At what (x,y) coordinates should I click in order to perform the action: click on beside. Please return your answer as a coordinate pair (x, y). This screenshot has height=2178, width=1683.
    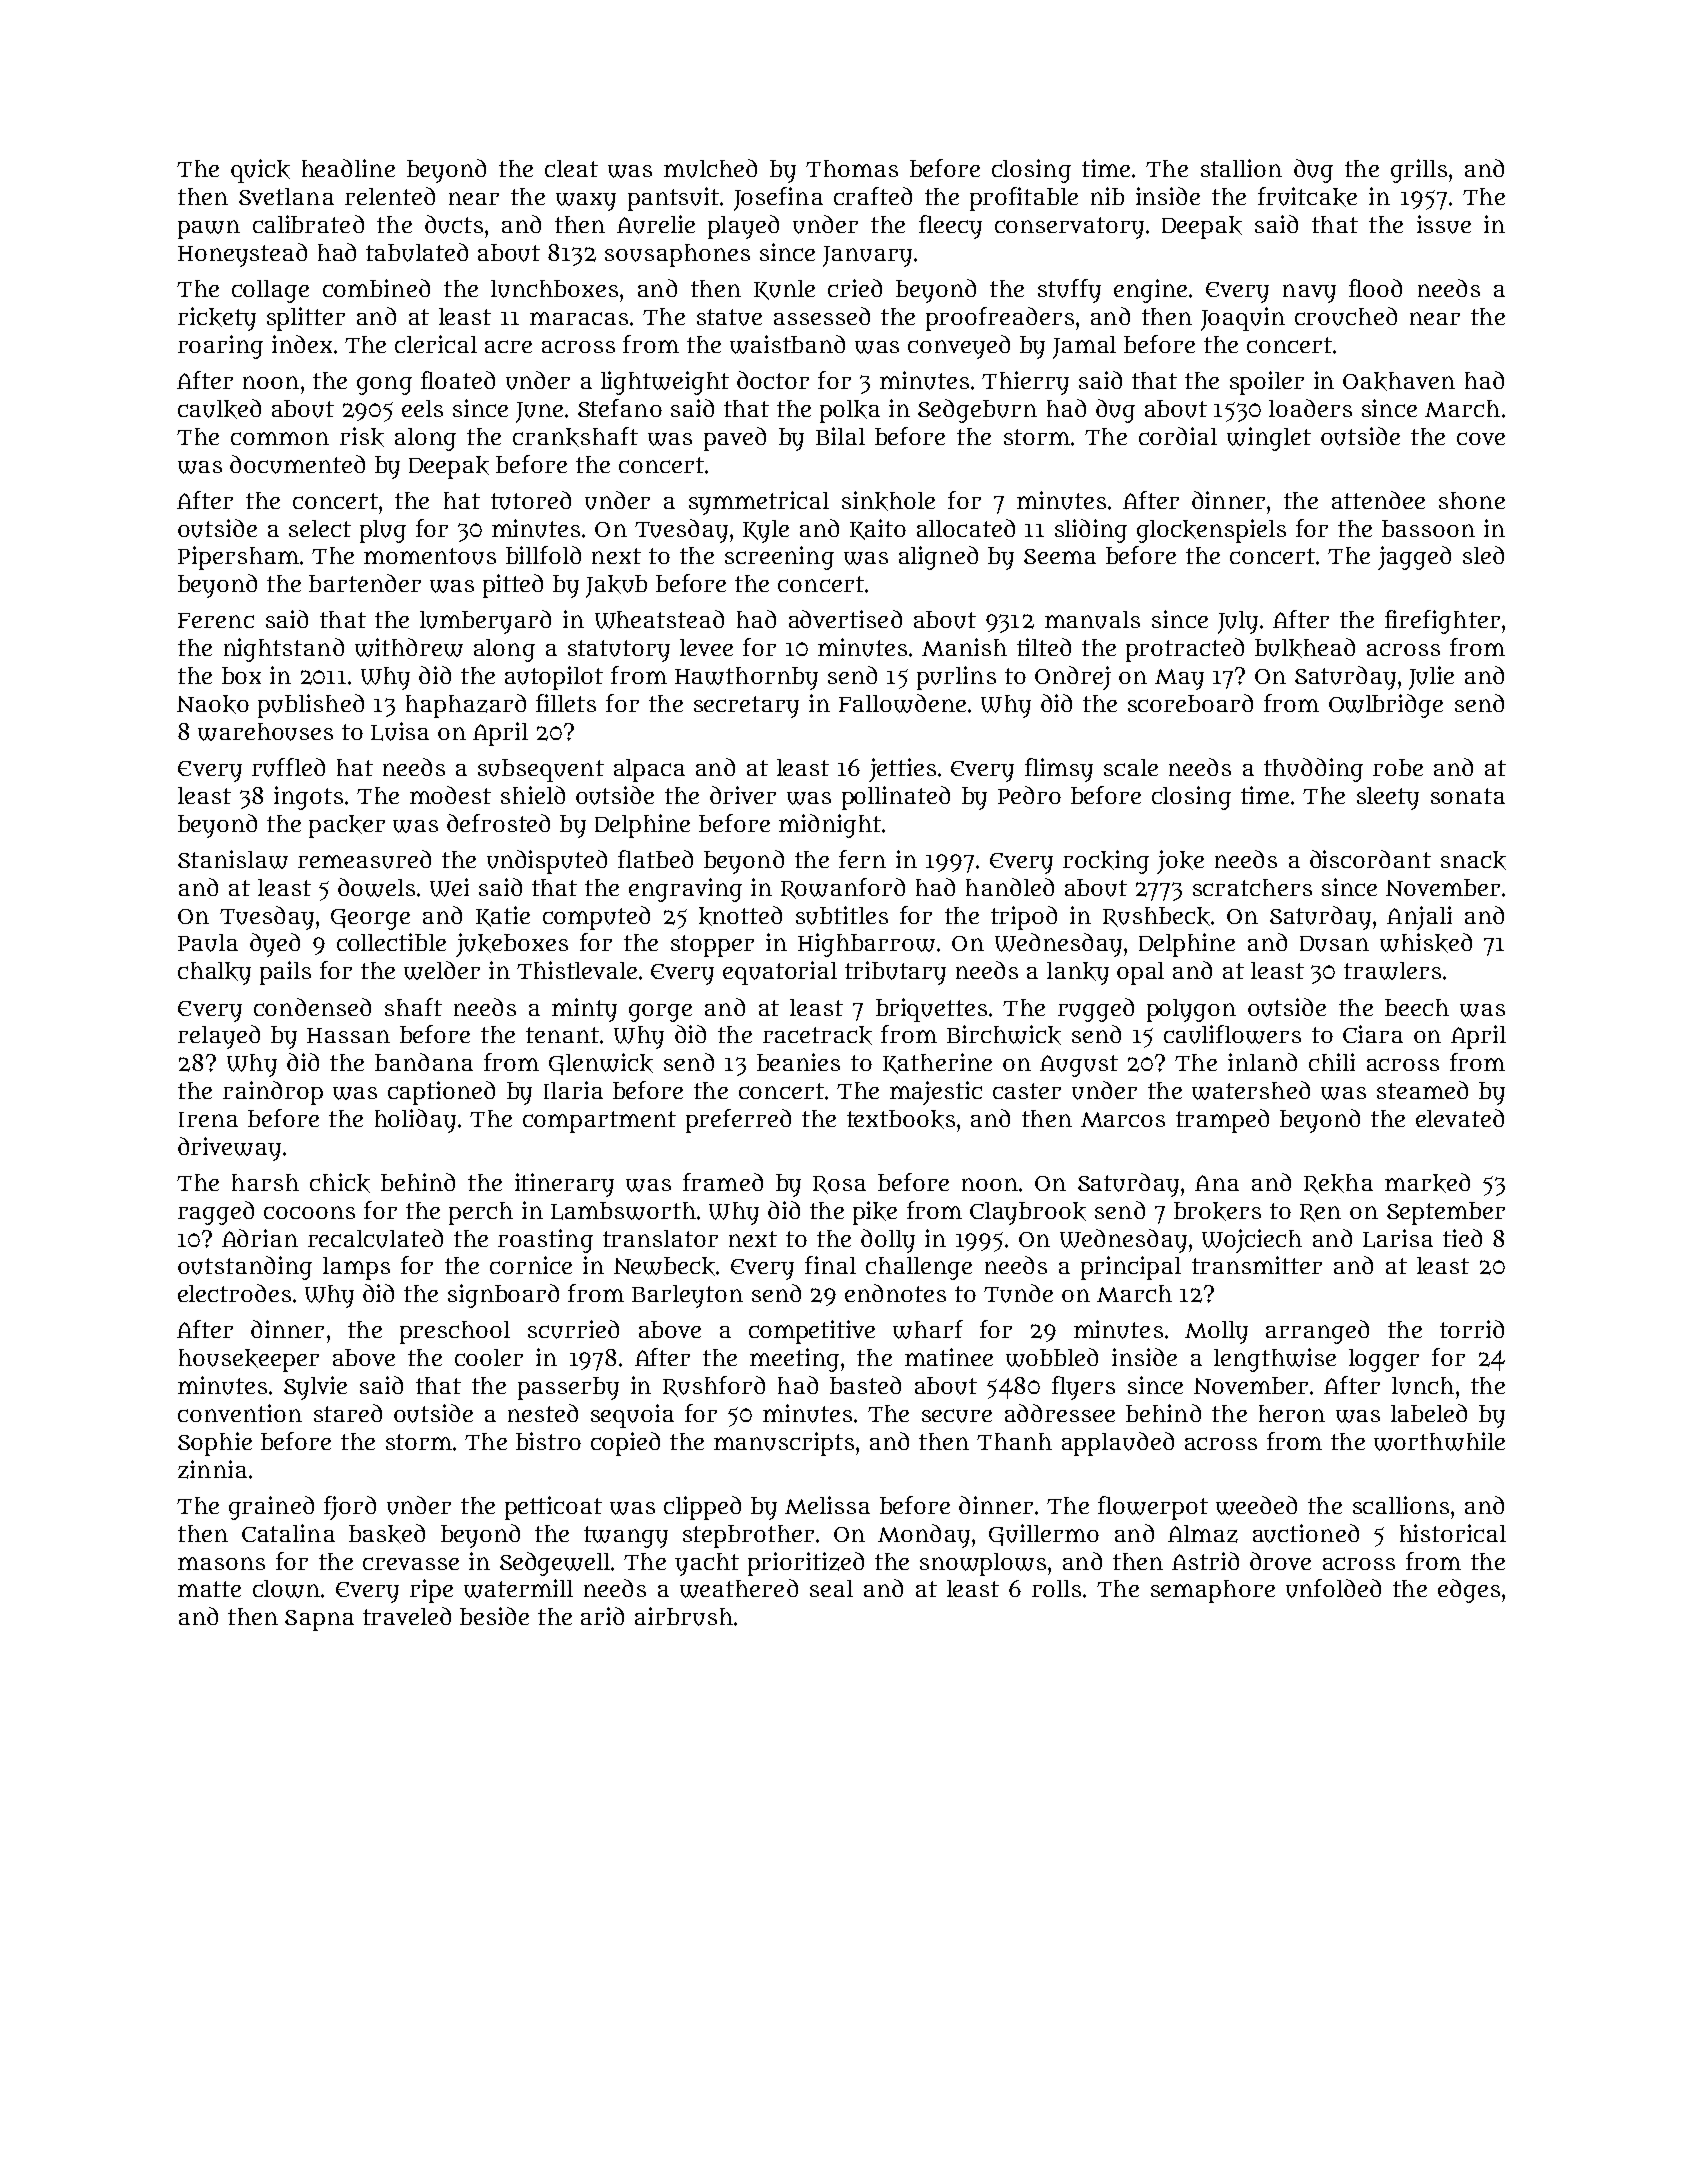
    Looking at the image, I should click on (494, 1616).
